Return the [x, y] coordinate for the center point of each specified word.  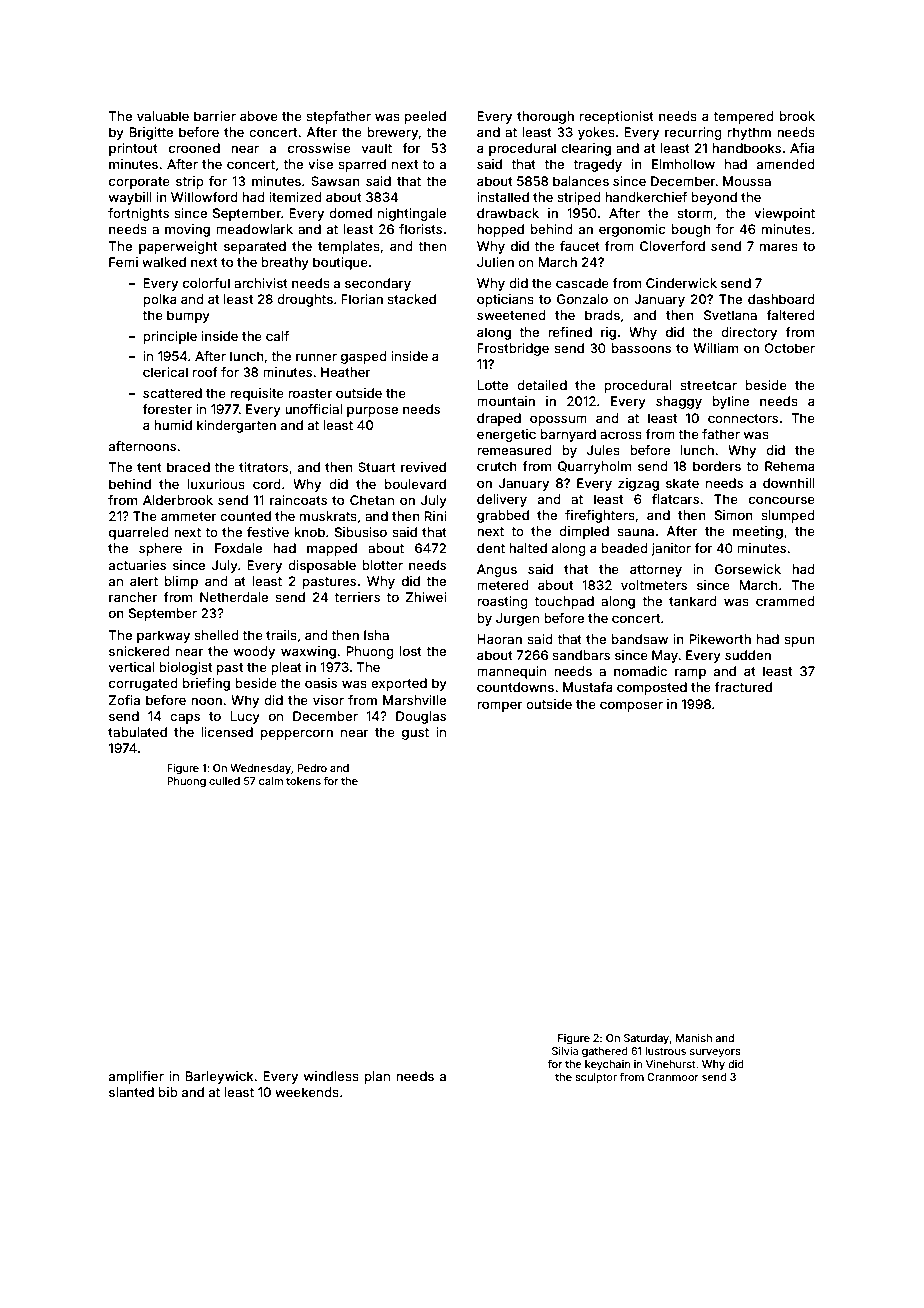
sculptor [596, 1078]
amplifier [136, 1077]
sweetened [511, 315]
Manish [694, 1038]
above [259, 116]
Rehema [790, 466]
